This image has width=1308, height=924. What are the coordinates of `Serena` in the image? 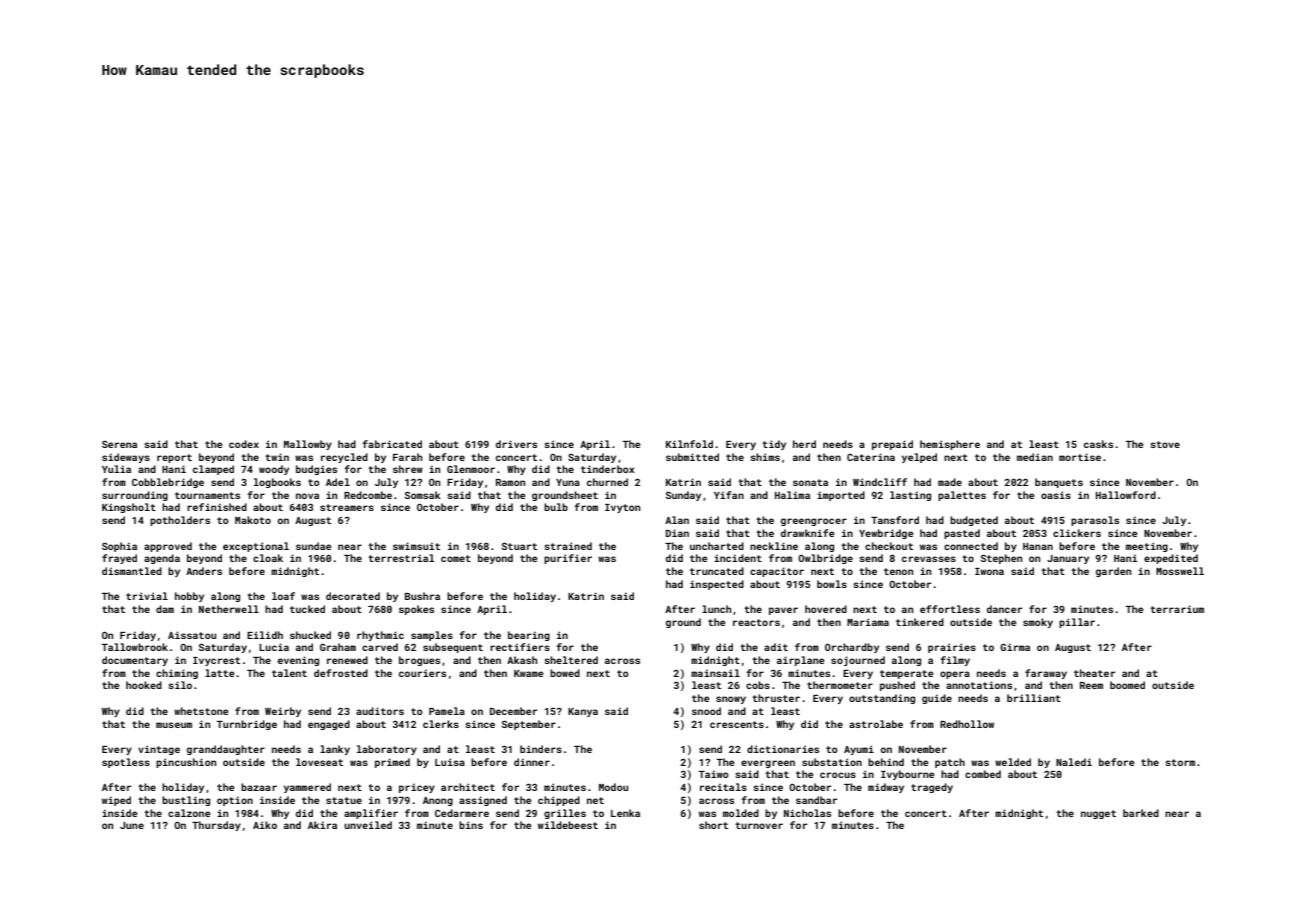 It's located at (119, 444).
